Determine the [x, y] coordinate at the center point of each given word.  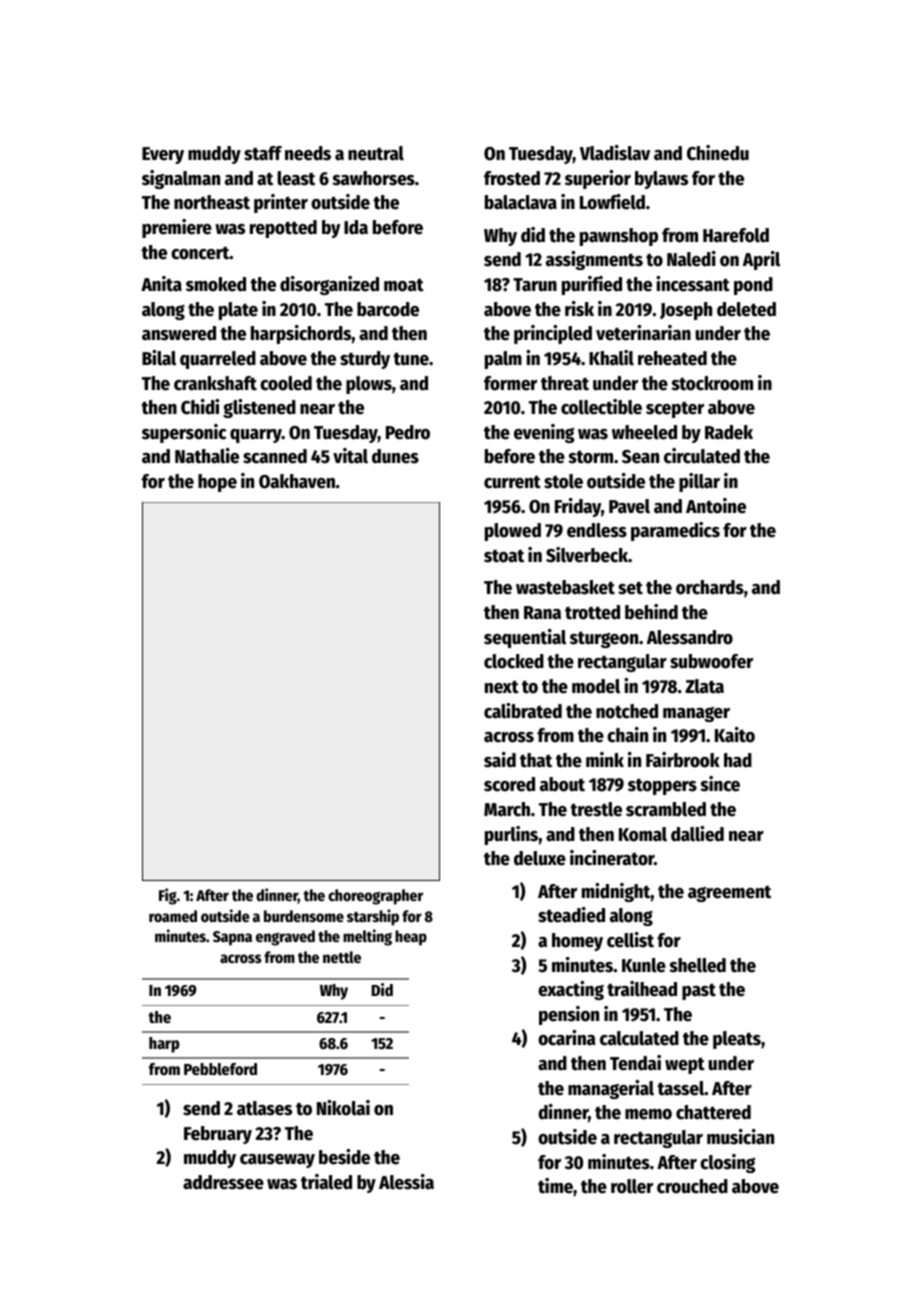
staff [263, 153]
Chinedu [718, 153]
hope [217, 483]
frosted [512, 178]
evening [544, 433]
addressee [223, 1182]
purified [592, 285]
